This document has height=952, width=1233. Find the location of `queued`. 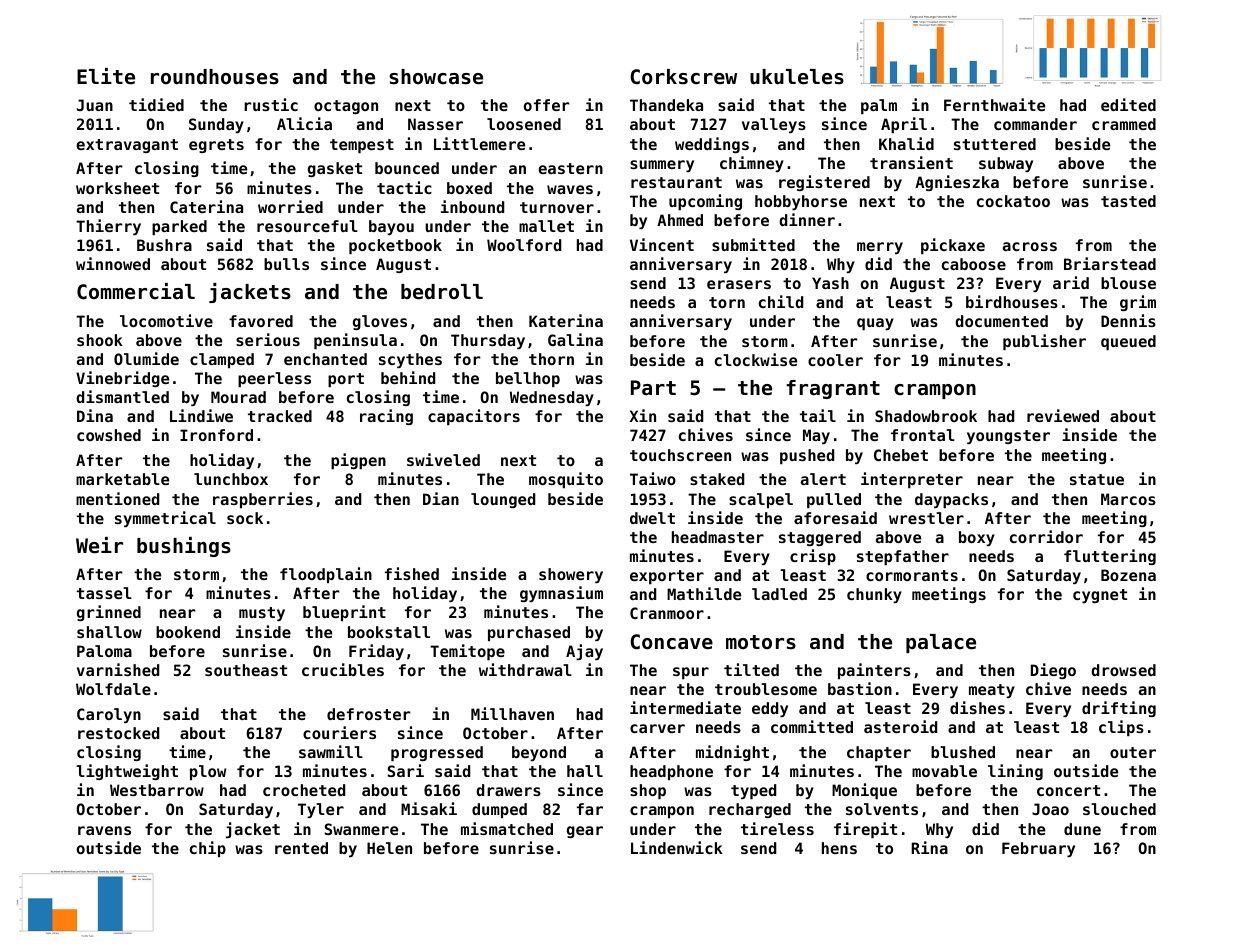

queued is located at coordinates (1128, 342).
